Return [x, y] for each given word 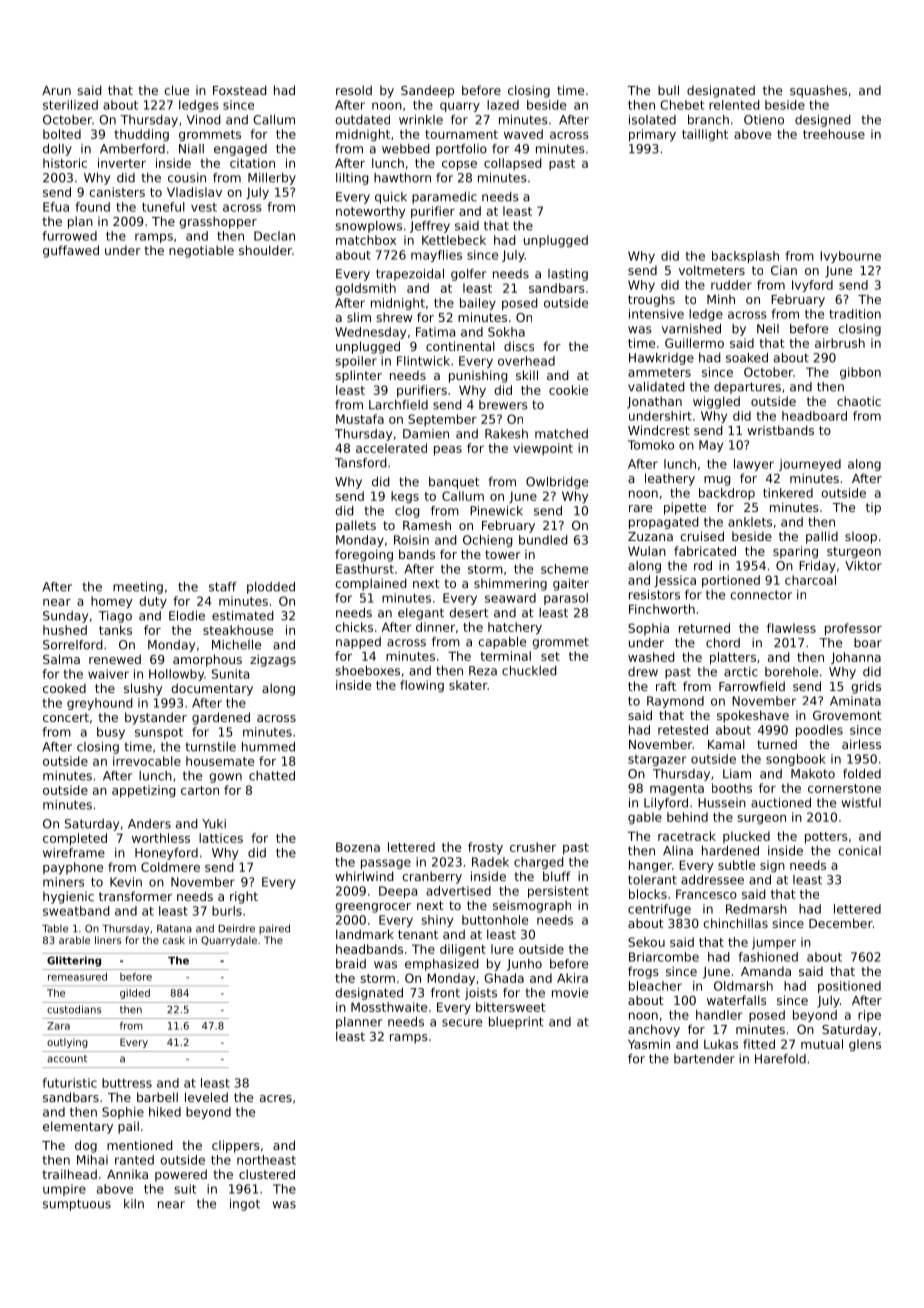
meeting [138, 588]
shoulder [265, 250]
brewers [503, 405]
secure [462, 1023]
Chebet [682, 105]
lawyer [754, 465]
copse [459, 166]
